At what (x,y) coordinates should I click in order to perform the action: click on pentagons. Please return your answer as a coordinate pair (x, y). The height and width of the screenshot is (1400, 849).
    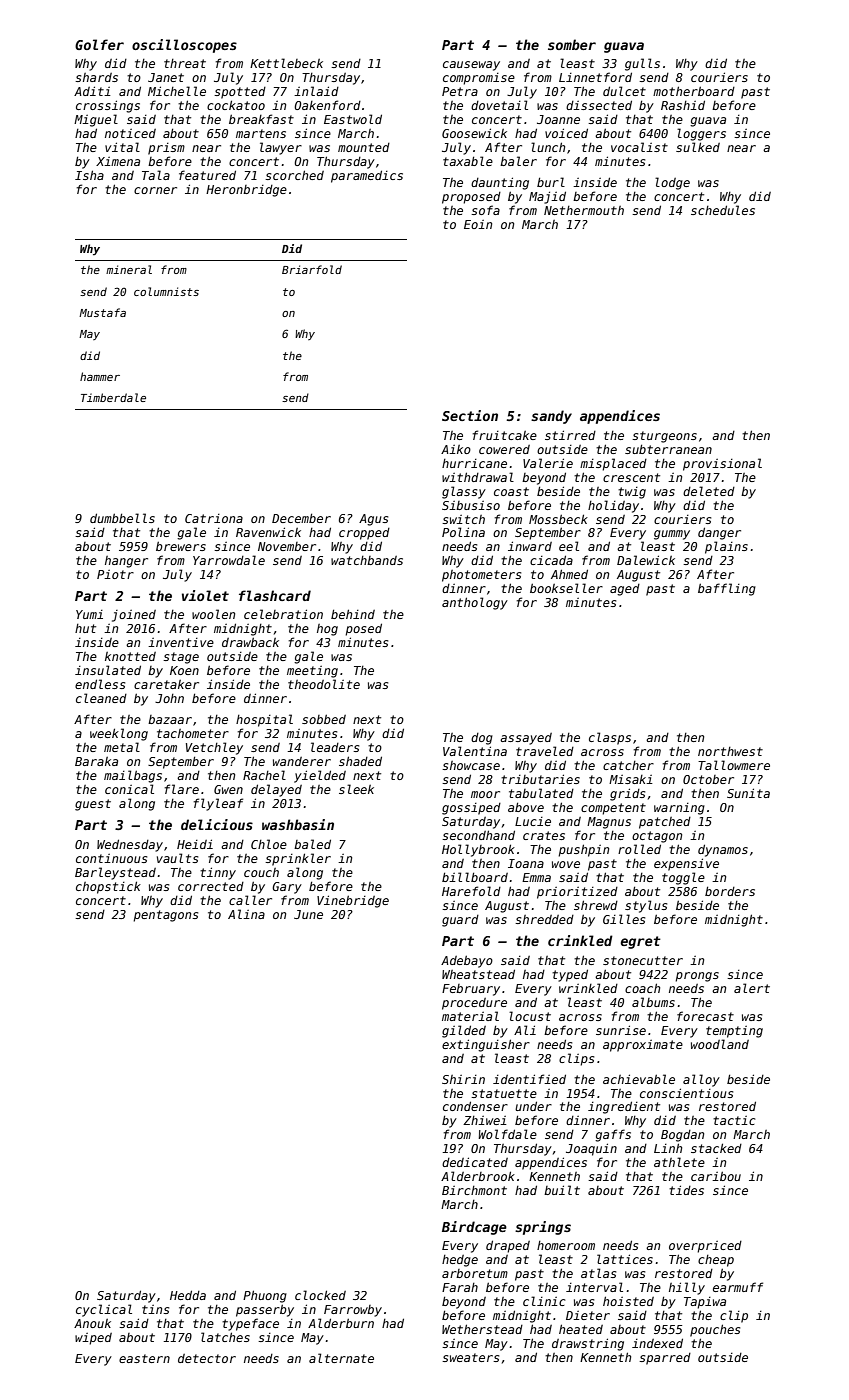
    Looking at the image, I should click on (165, 916).
